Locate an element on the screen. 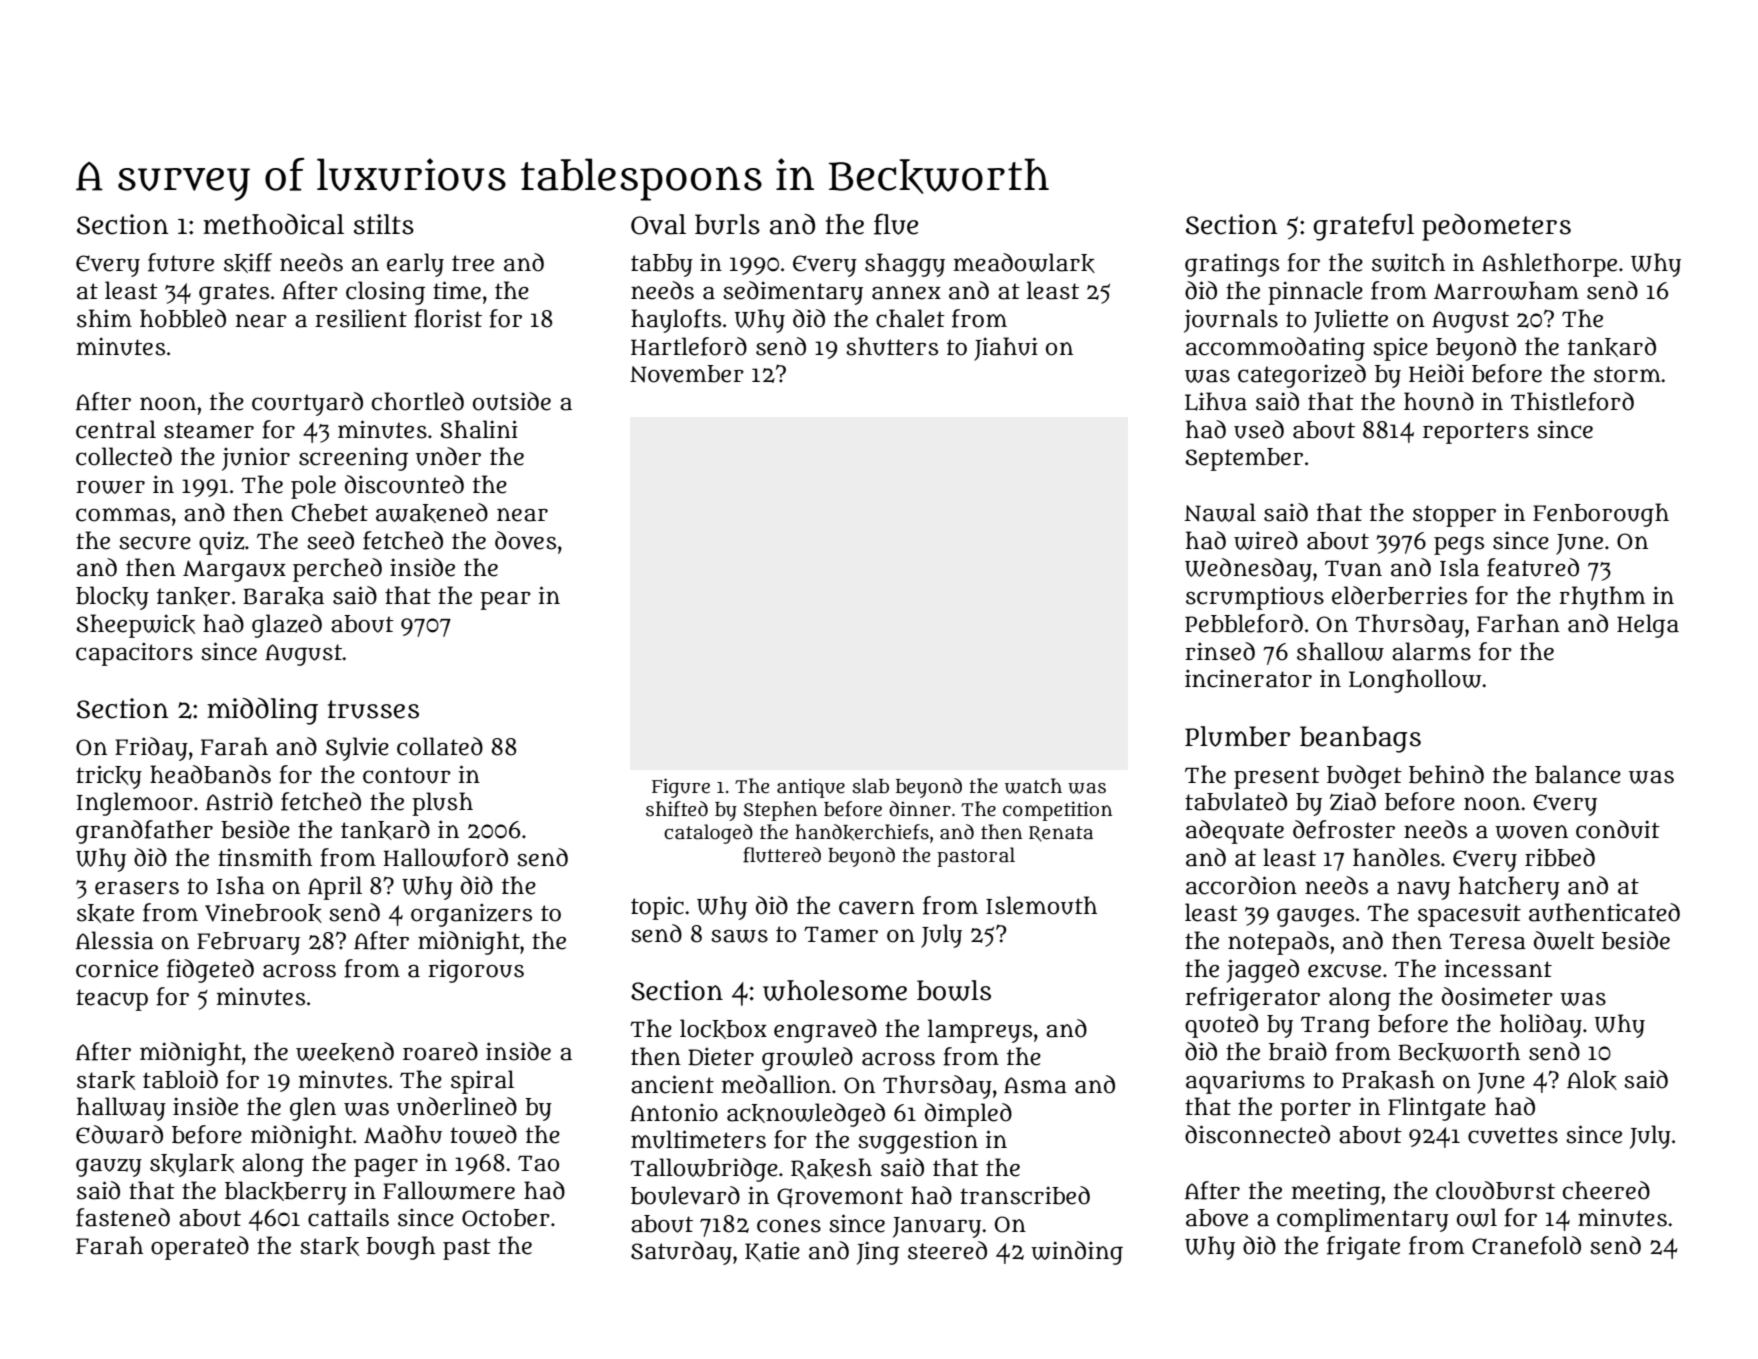  acknowledged is located at coordinates (806, 1115).
